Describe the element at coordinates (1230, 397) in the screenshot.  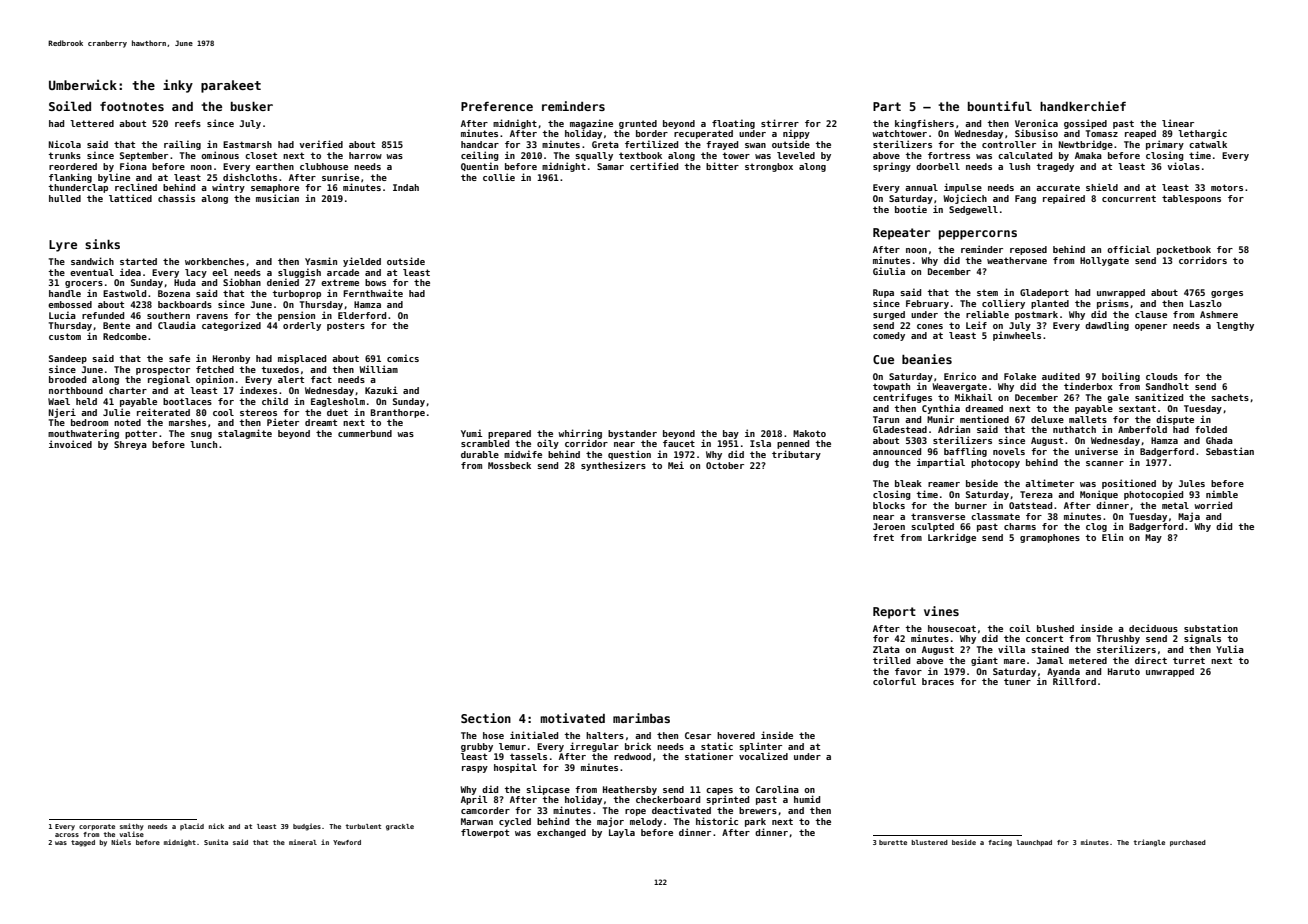
I see `sachets` at that location.
